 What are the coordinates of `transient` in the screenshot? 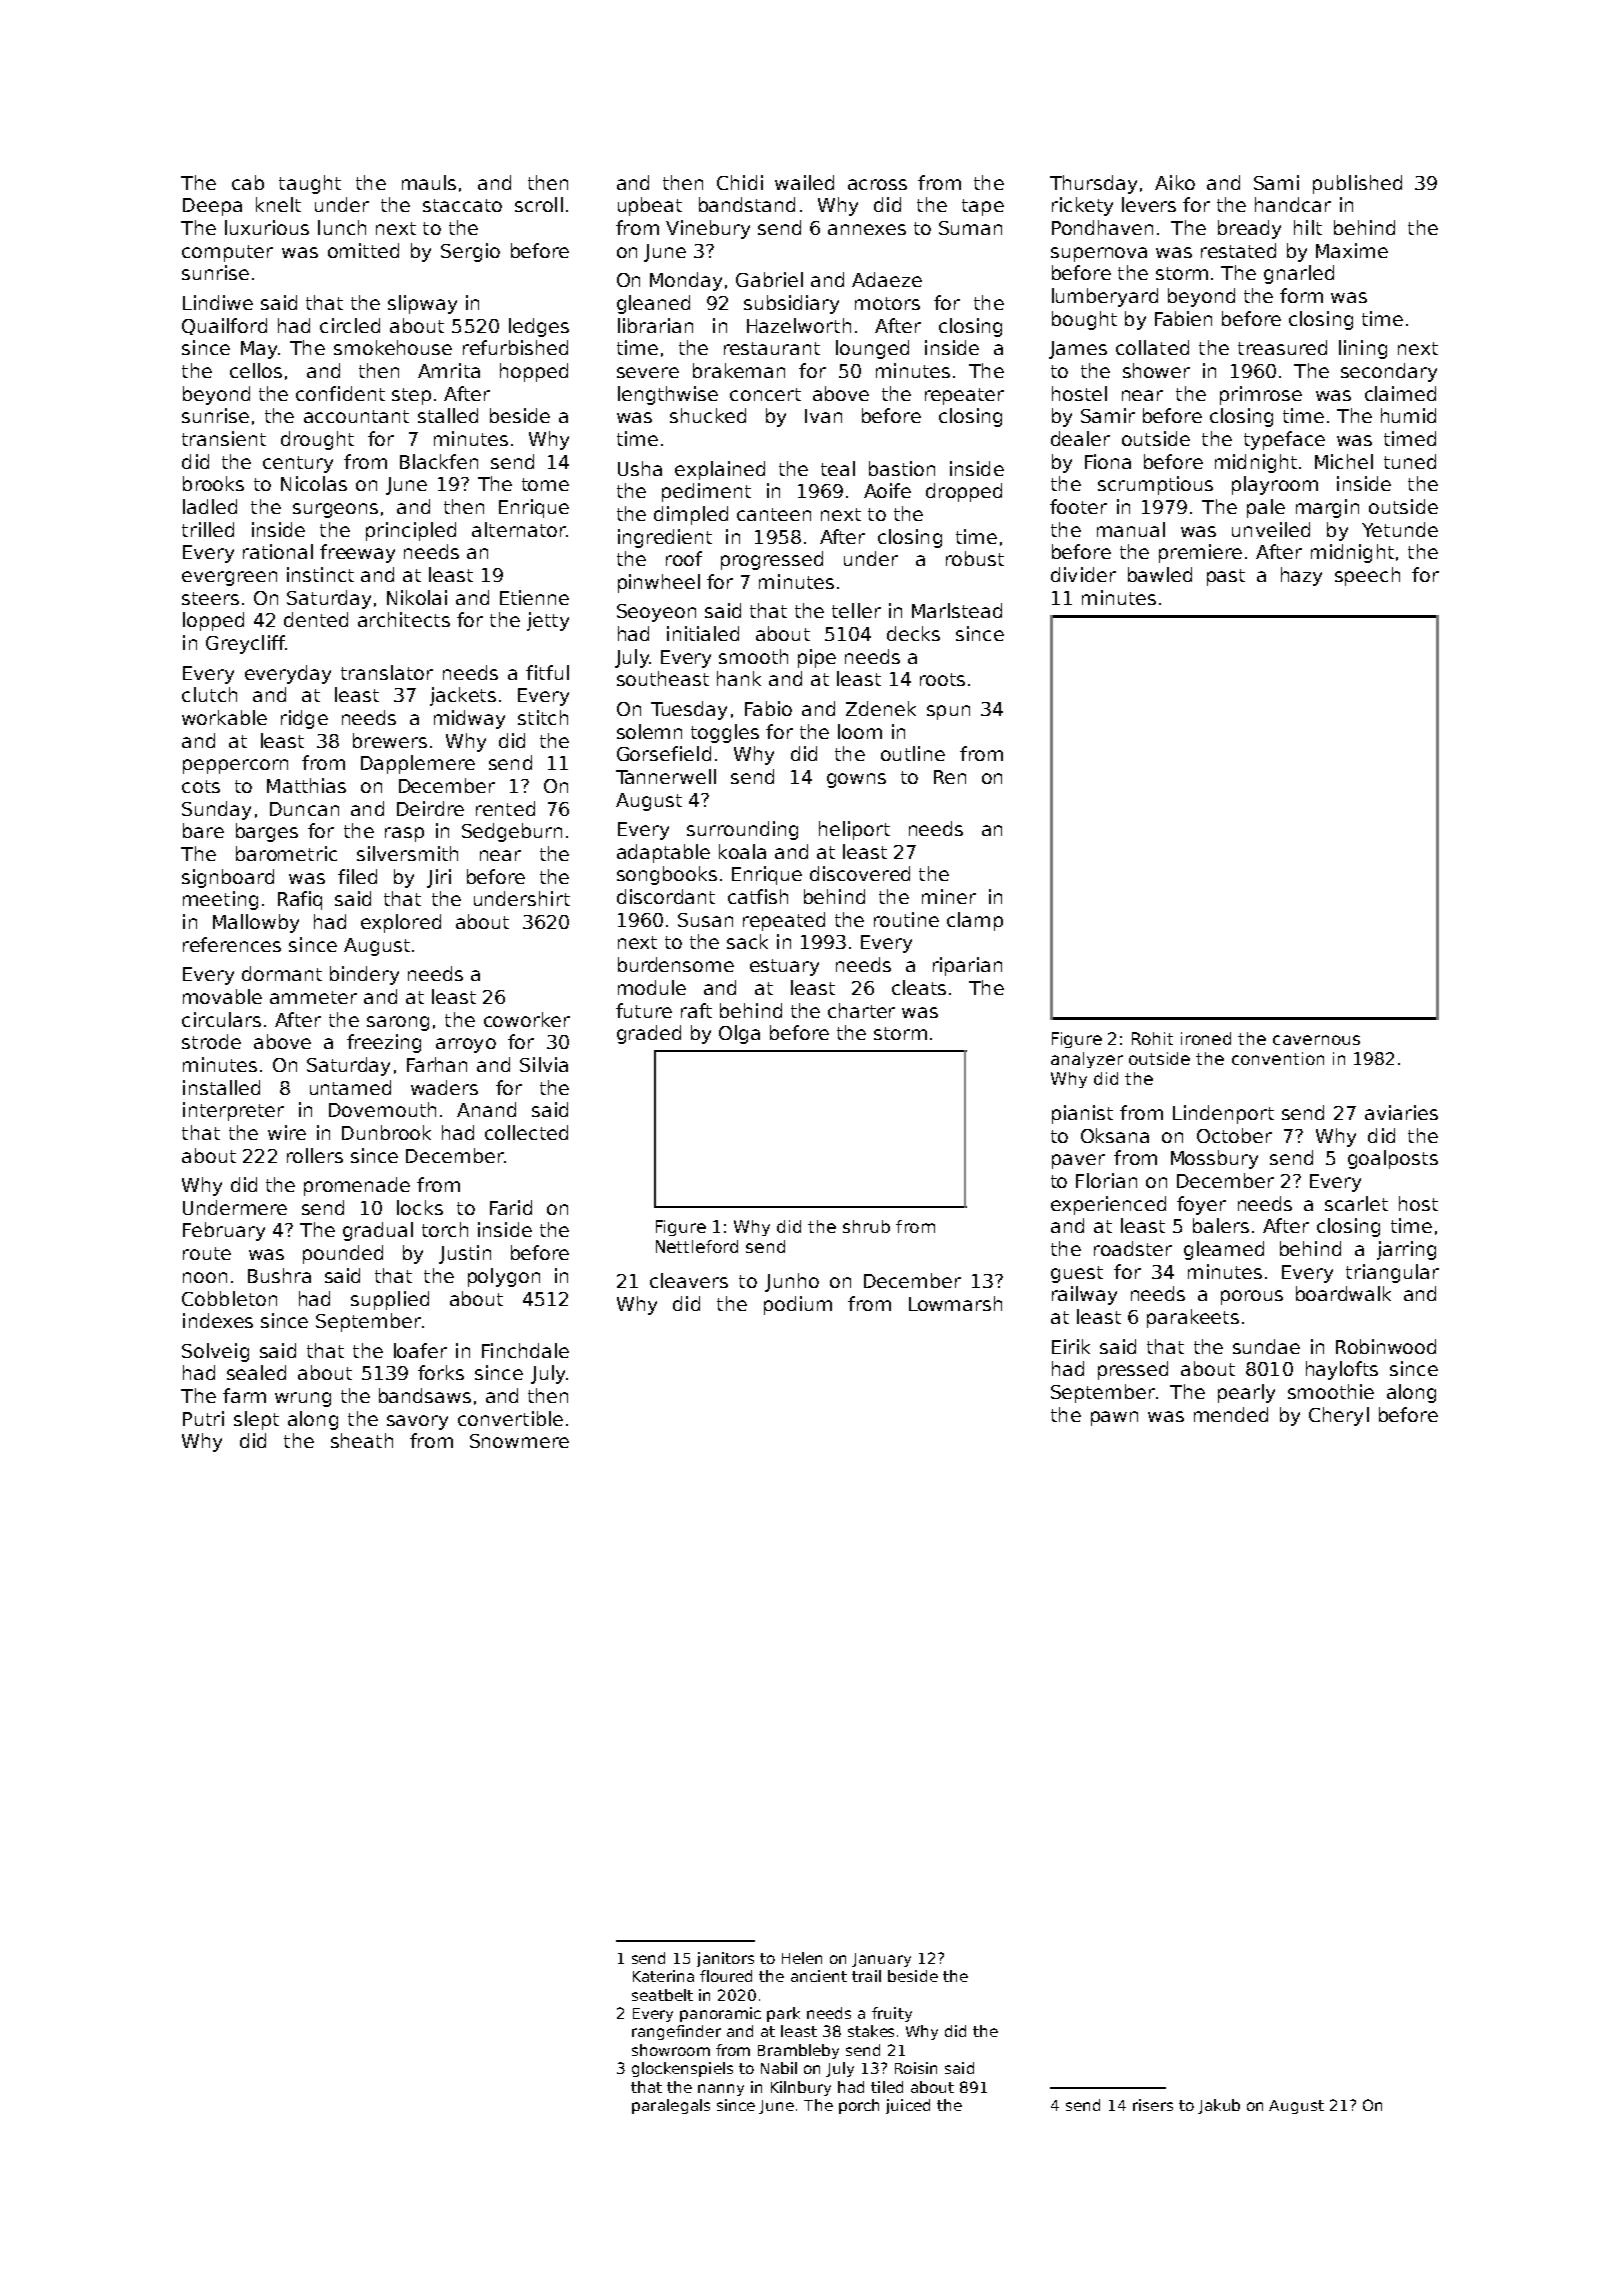 It's located at (224, 438).
